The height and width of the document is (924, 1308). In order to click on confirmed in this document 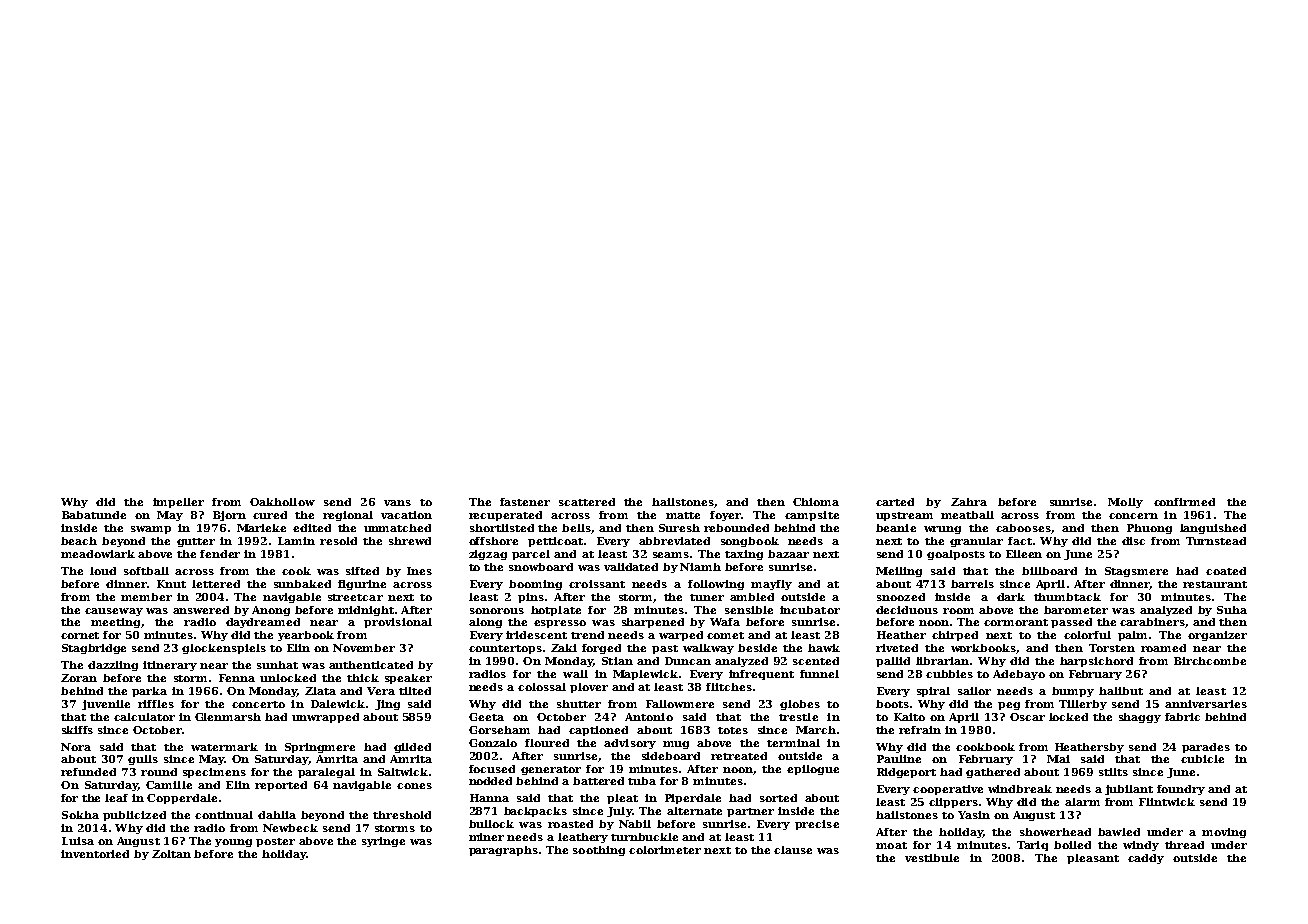, I will do `click(1184, 502)`.
